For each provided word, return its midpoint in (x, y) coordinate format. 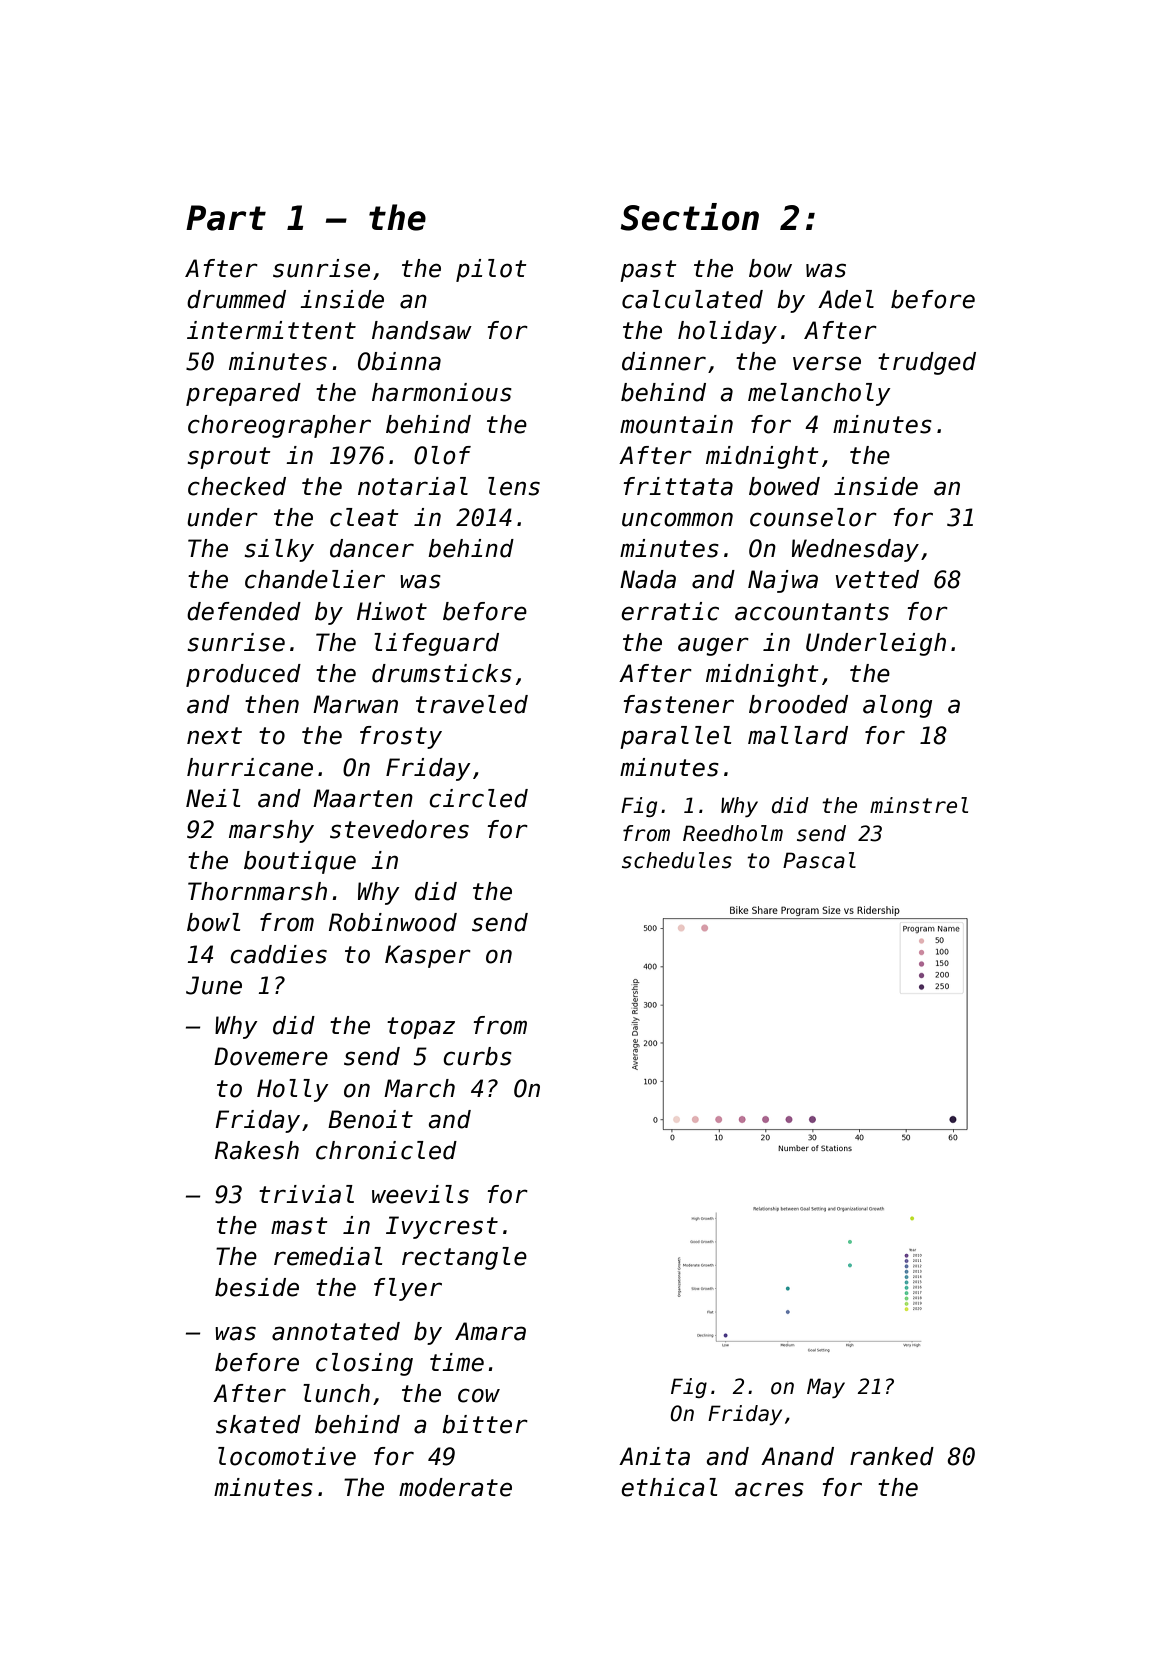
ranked (892, 1456)
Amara (490, 1331)
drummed (236, 299)
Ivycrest (442, 1227)
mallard (798, 735)
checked (237, 486)
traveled (472, 704)
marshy (271, 831)
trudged (927, 363)
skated (258, 1424)
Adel (846, 299)
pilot (491, 270)
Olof (442, 455)
